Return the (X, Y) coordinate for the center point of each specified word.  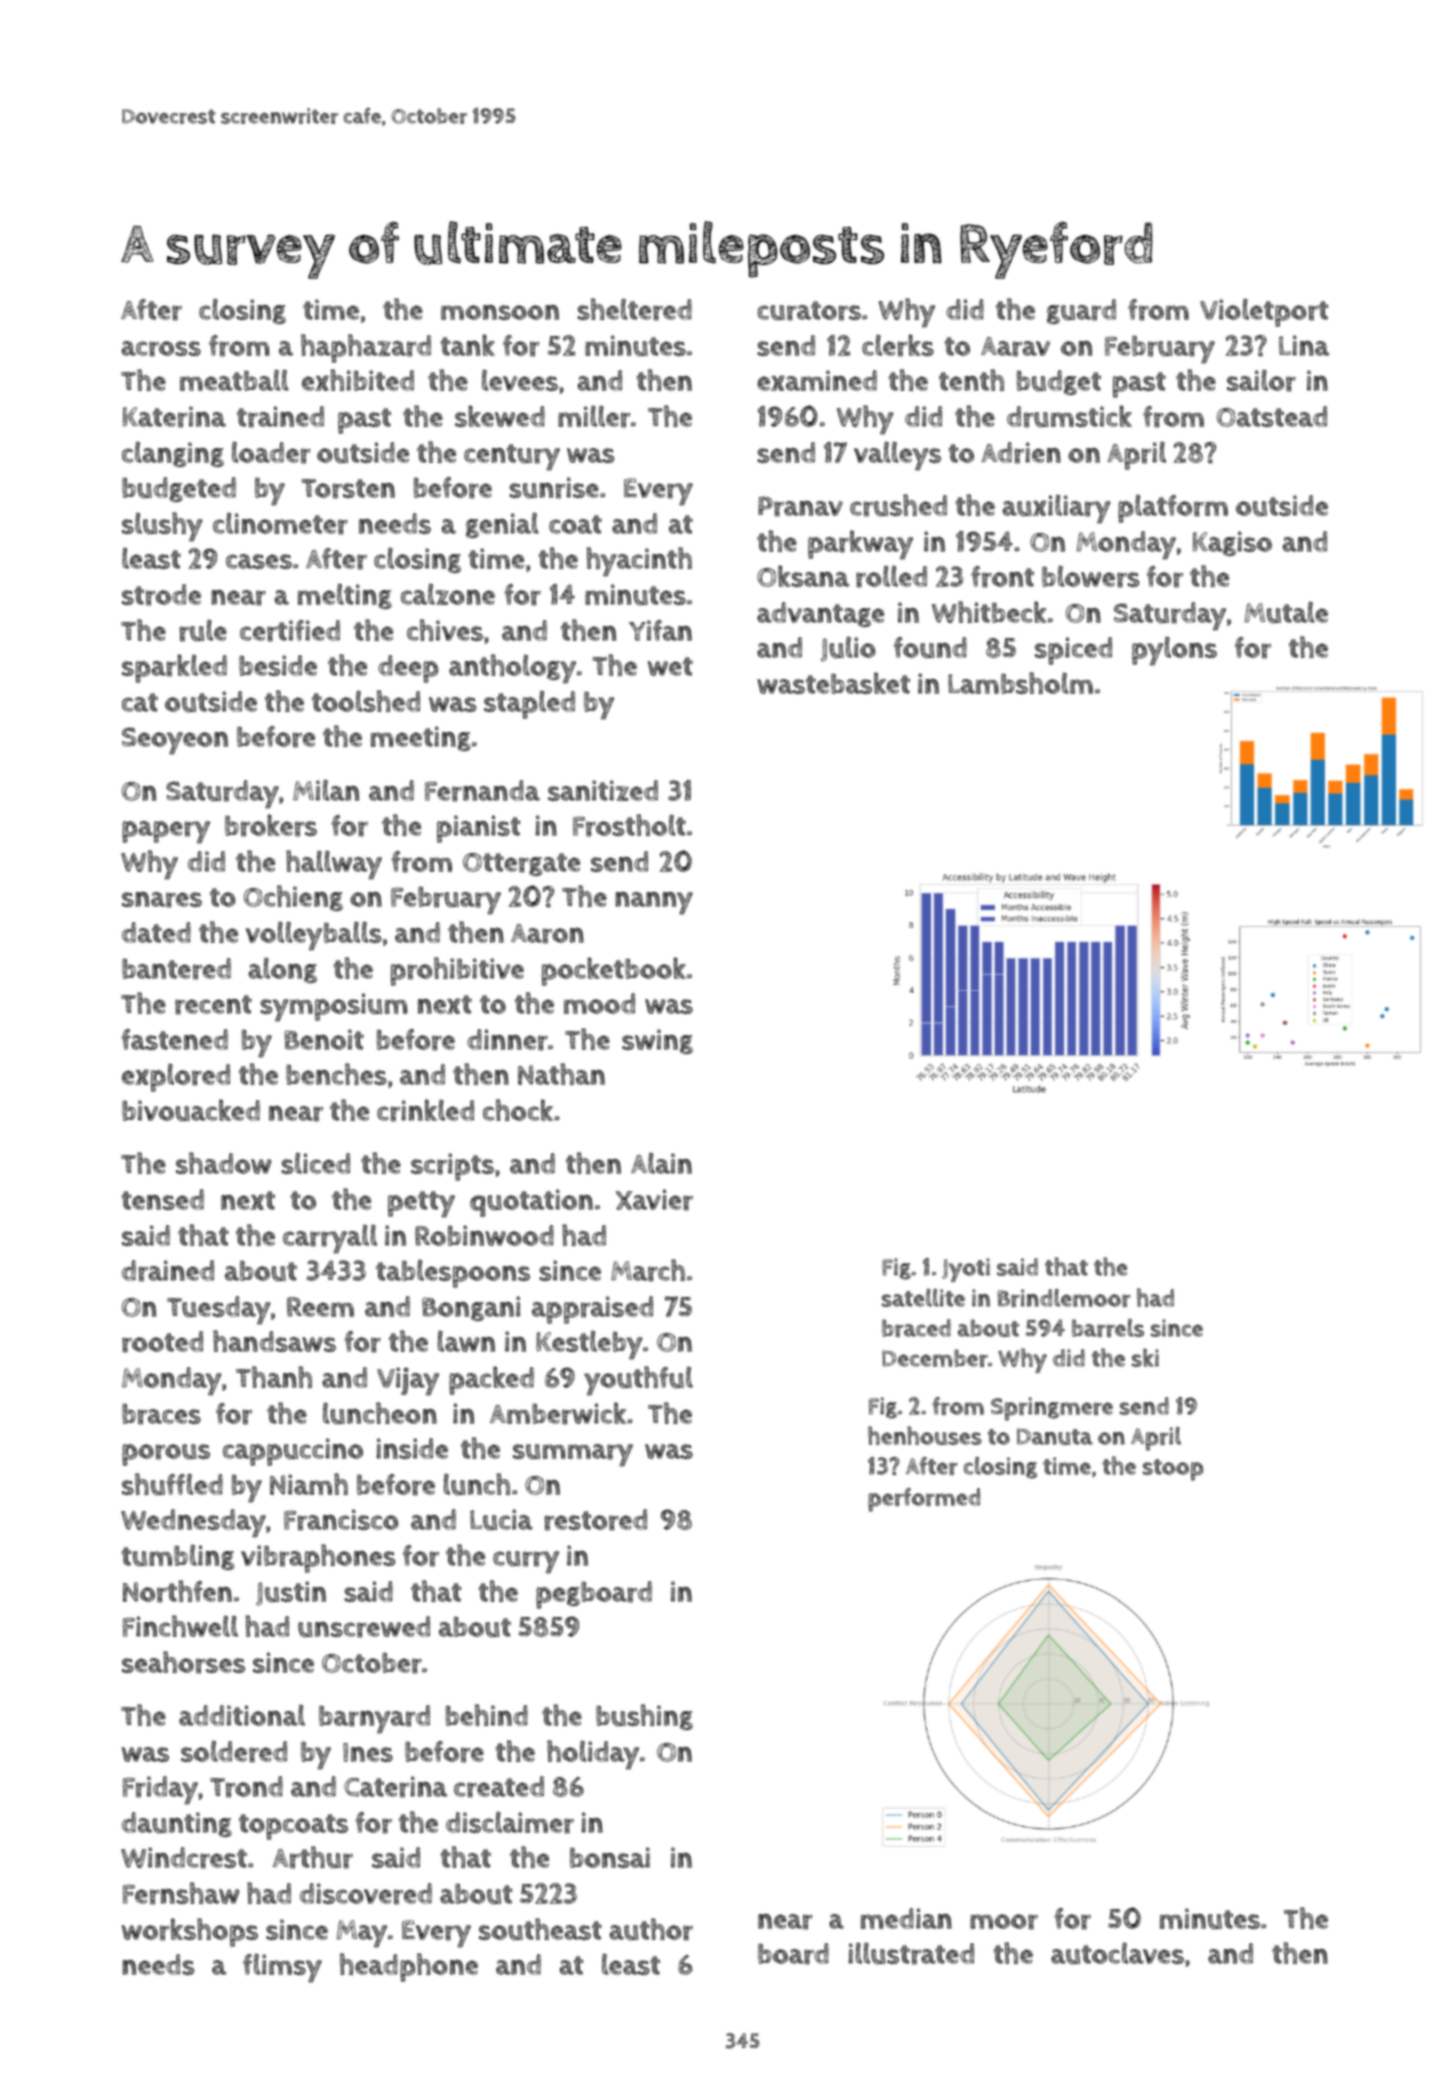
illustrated (911, 1953)
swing (657, 1041)
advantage (820, 614)
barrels (1108, 1328)
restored (596, 1520)
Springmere (1052, 1409)
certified (290, 631)
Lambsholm (1020, 683)
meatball (234, 380)
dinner (507, 1040)
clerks (898, 345)
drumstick (1069, 416)
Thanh (274, 1377)
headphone (409, 1967)
